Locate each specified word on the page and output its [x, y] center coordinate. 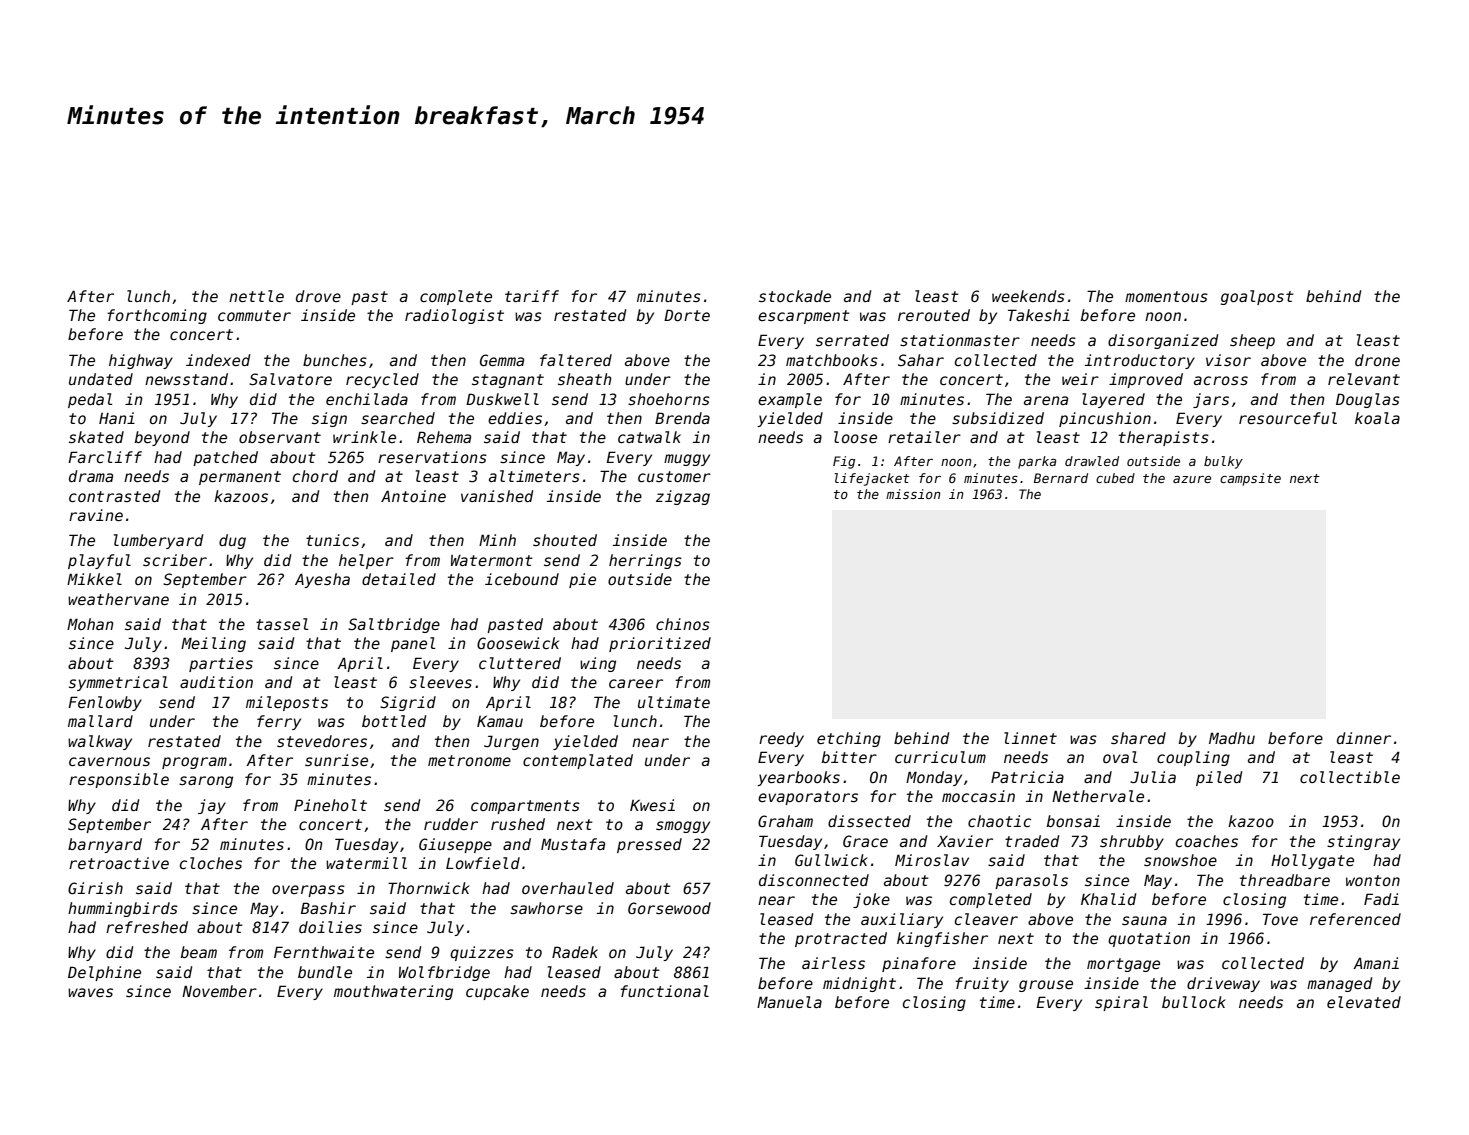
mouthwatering [393, 992]
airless [833, 963]
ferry [279, 722]
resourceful [1288, 418]
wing [598, 664]
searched [398, 418]
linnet [1030, 738]
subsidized [998, 418]
